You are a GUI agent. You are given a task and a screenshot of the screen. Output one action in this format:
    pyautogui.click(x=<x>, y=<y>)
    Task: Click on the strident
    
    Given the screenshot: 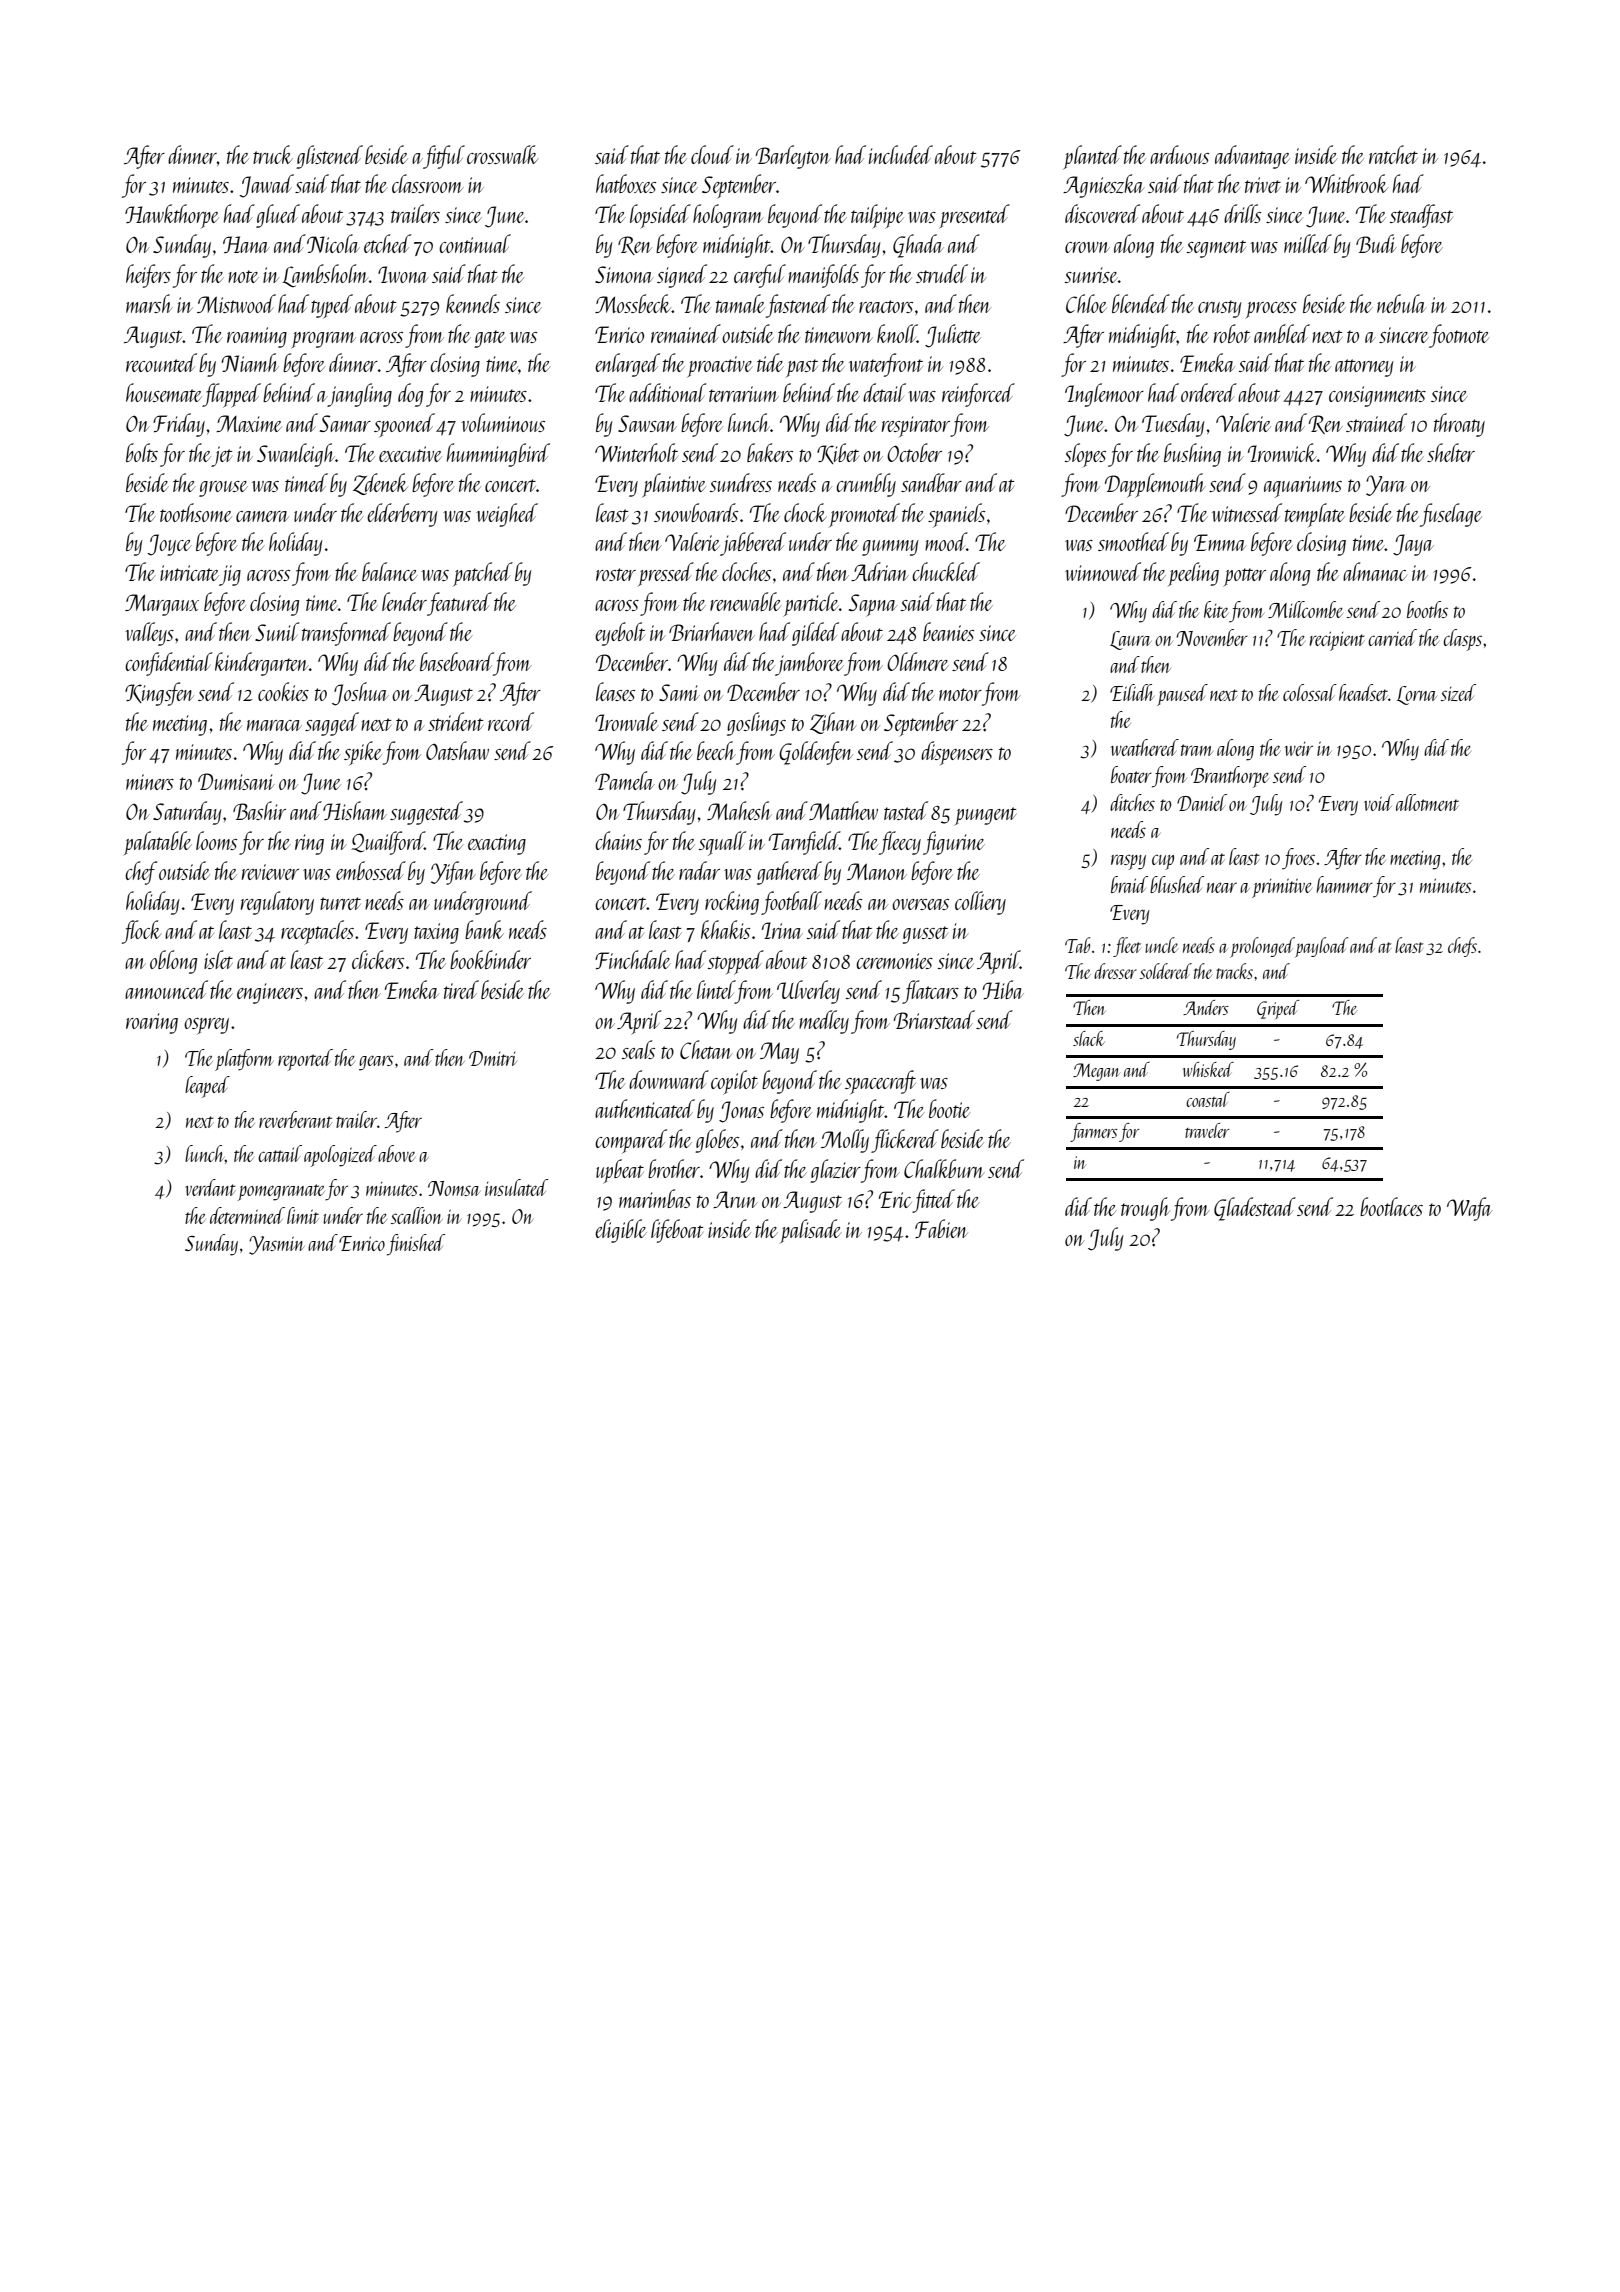 What is the action you would take?
    pyautogui.click(x=455, y=721)
